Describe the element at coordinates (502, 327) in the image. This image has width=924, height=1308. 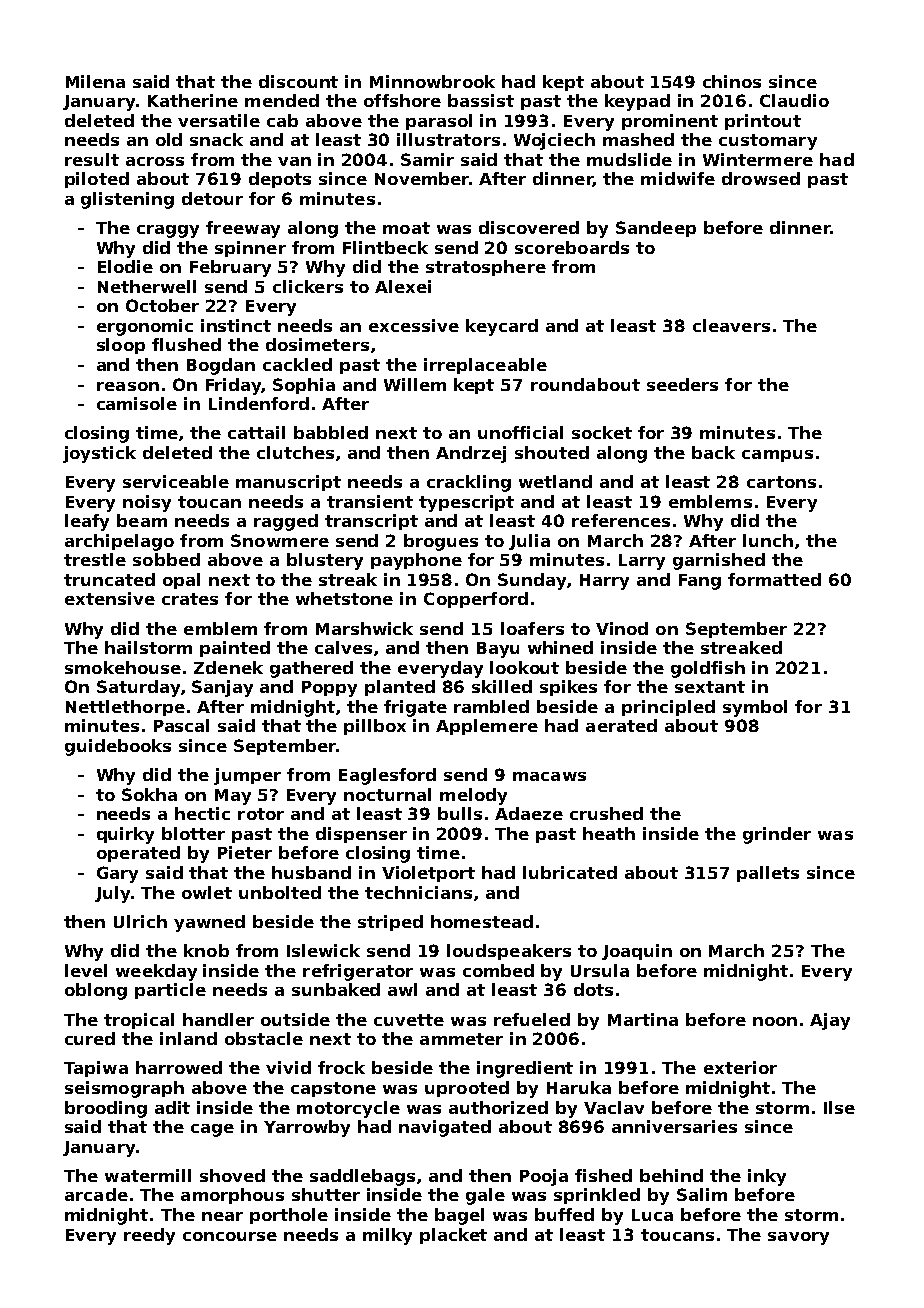
I see `keycard` at that location.
